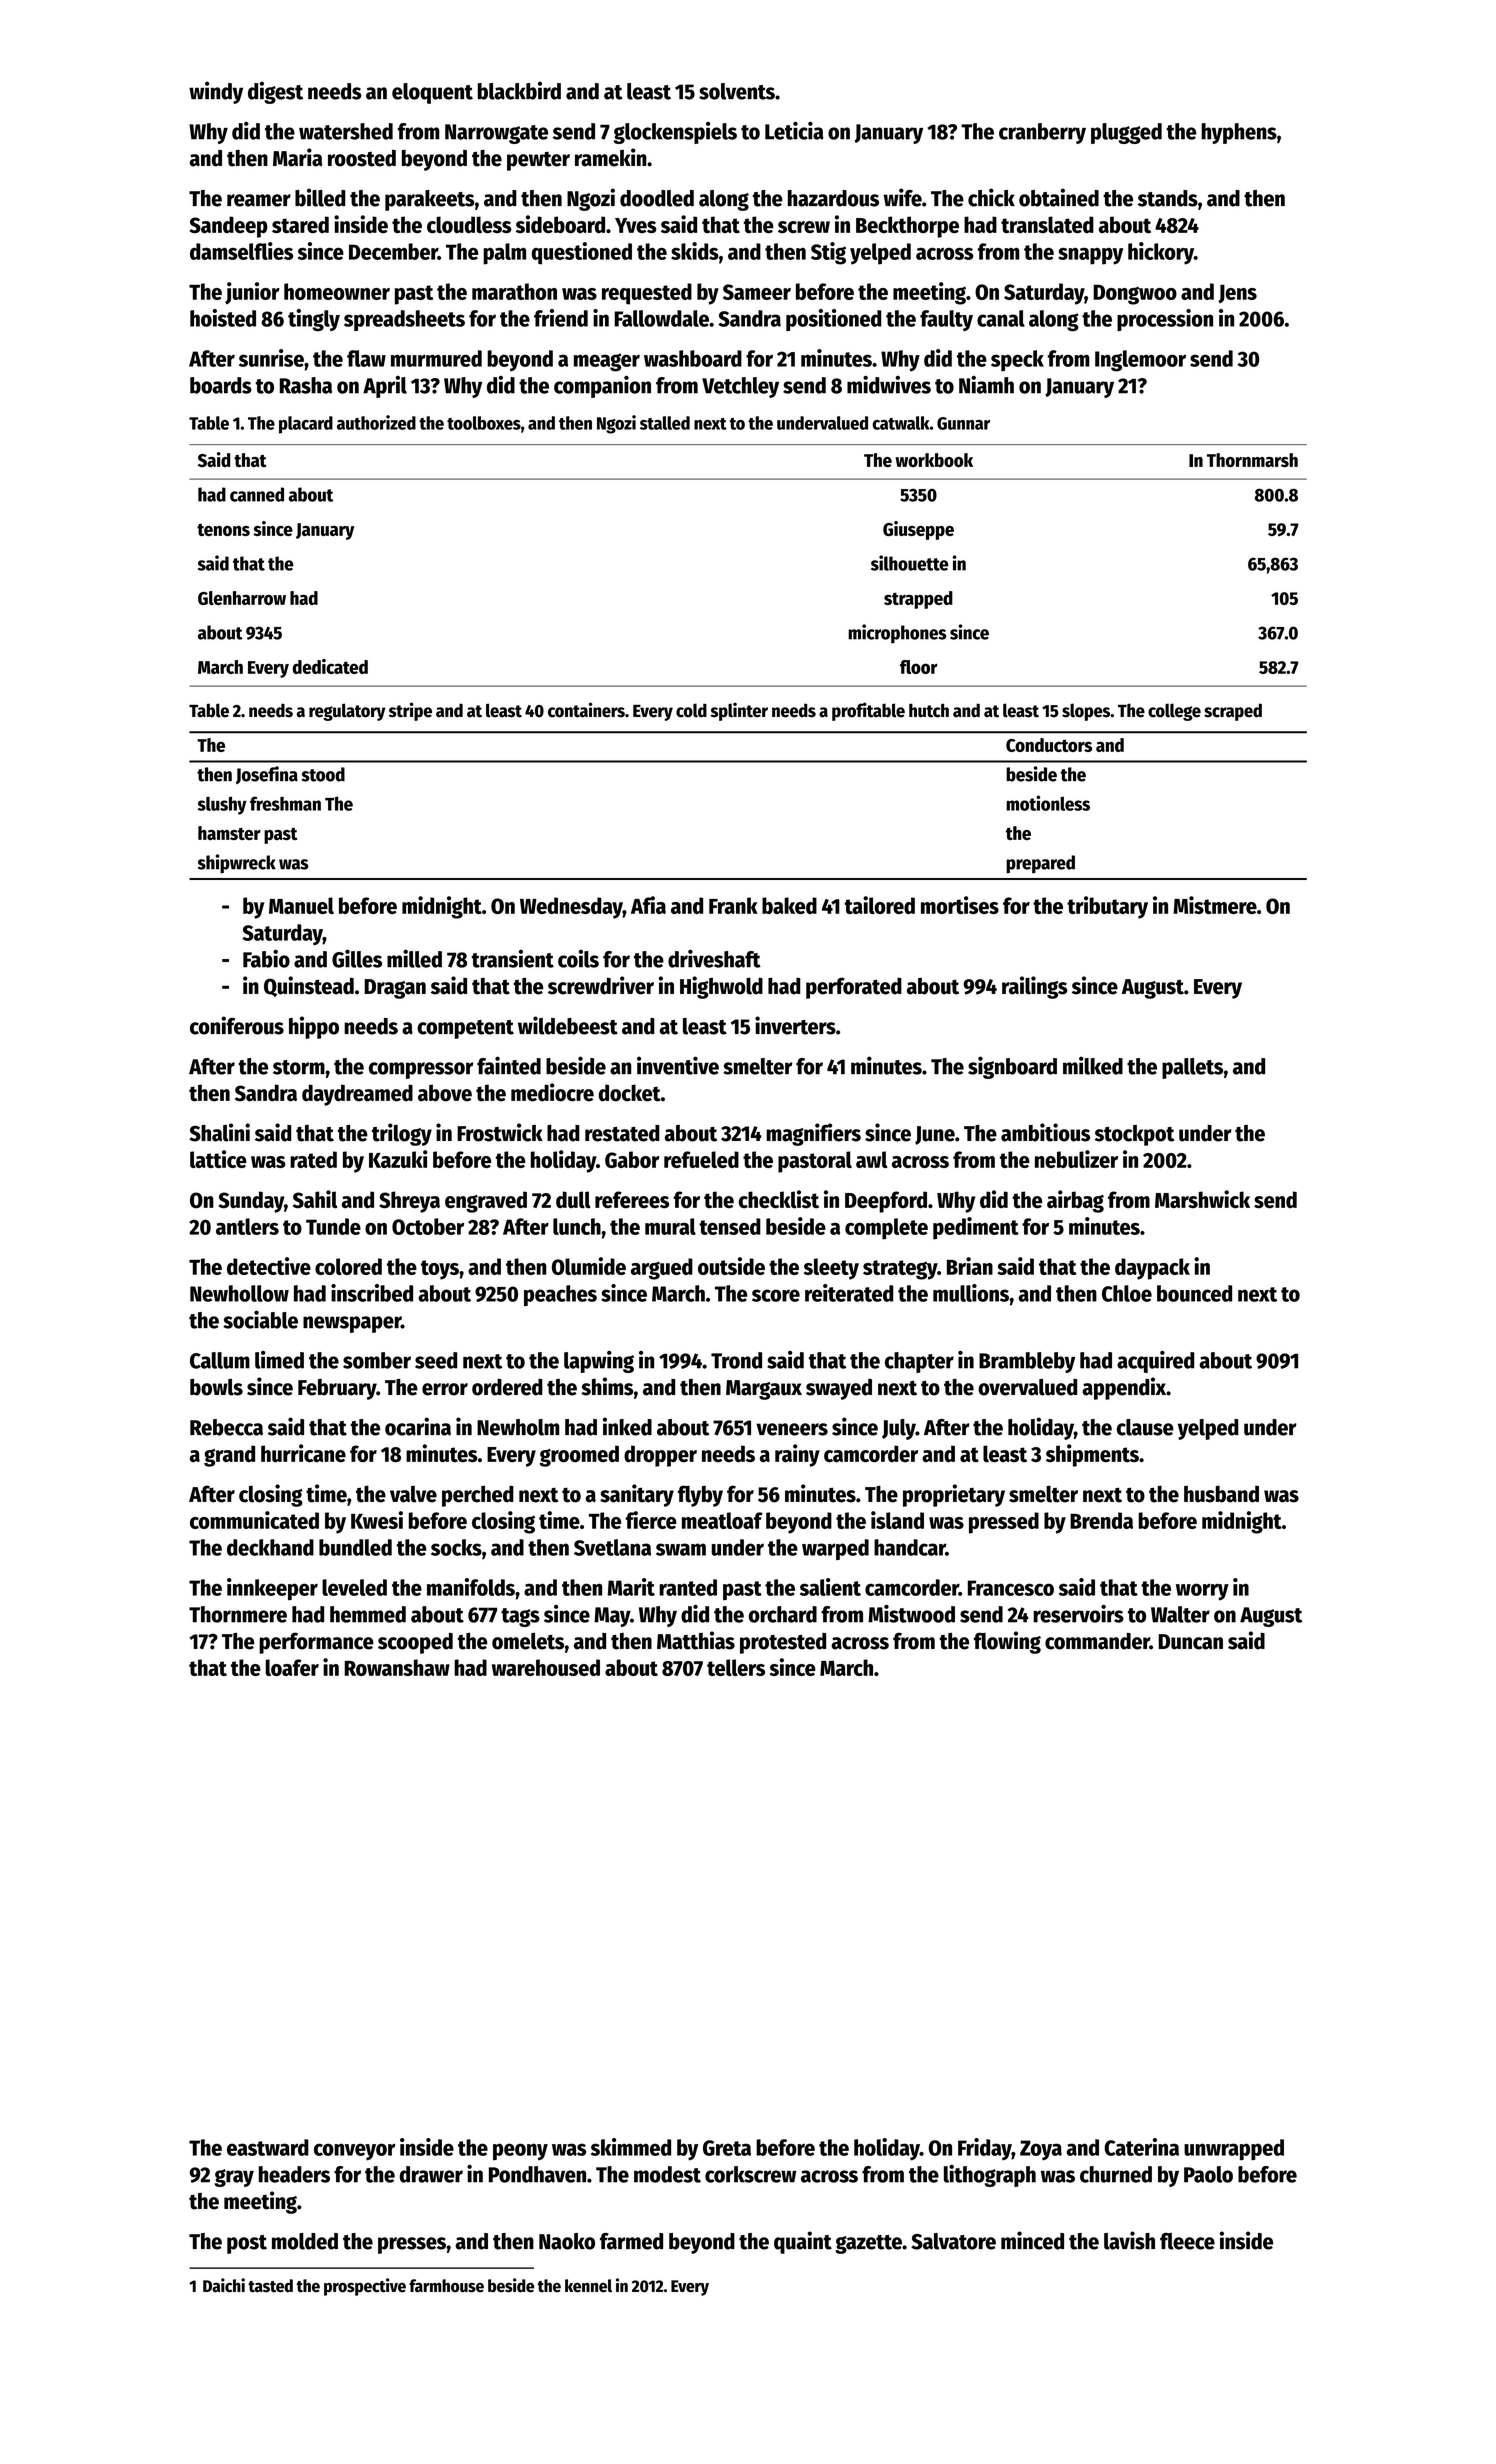 The height and width of the screenshot is (2464, 1496). I want to click on Quinstead, so click(309, 986).
